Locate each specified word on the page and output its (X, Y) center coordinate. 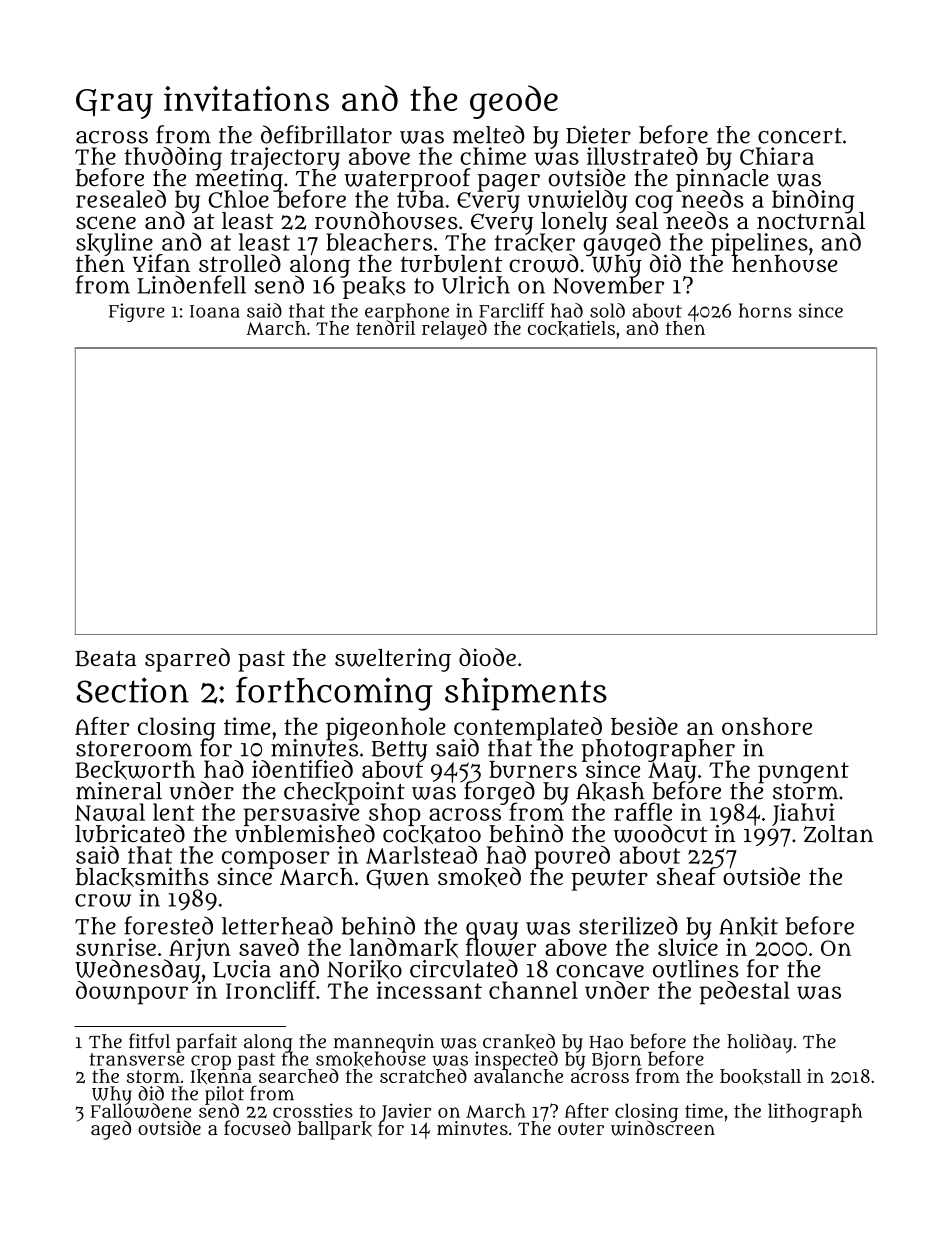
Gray (114, 104)
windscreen (663, 1128)
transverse (136, 1059)
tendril (385, 328)
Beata (106, 658)
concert (800, 136)
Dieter (598, 135)
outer (581, 1129)
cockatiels (571, 329)
